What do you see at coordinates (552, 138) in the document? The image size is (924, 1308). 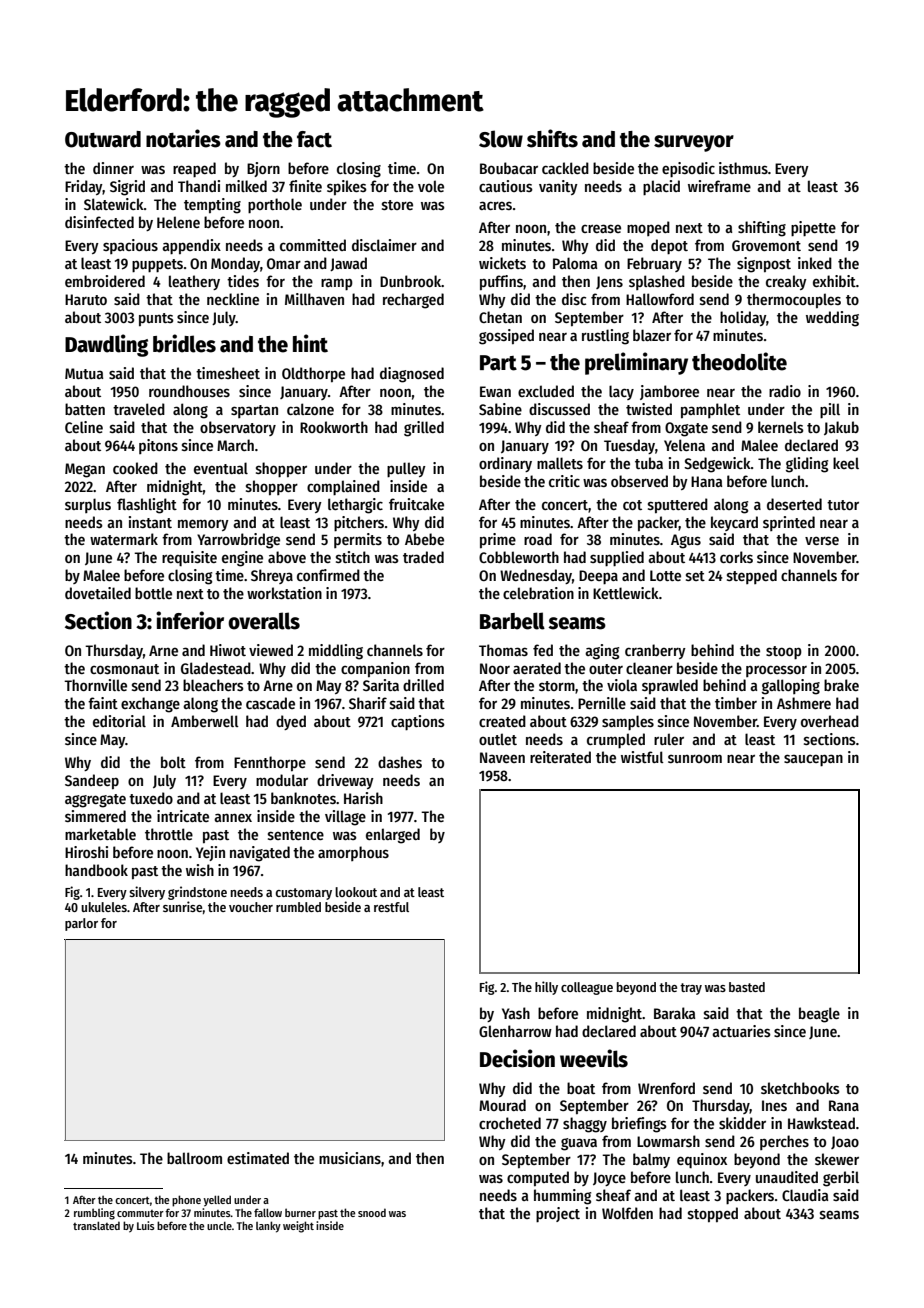 I see `shifts` at bounding box center [552, 138].
